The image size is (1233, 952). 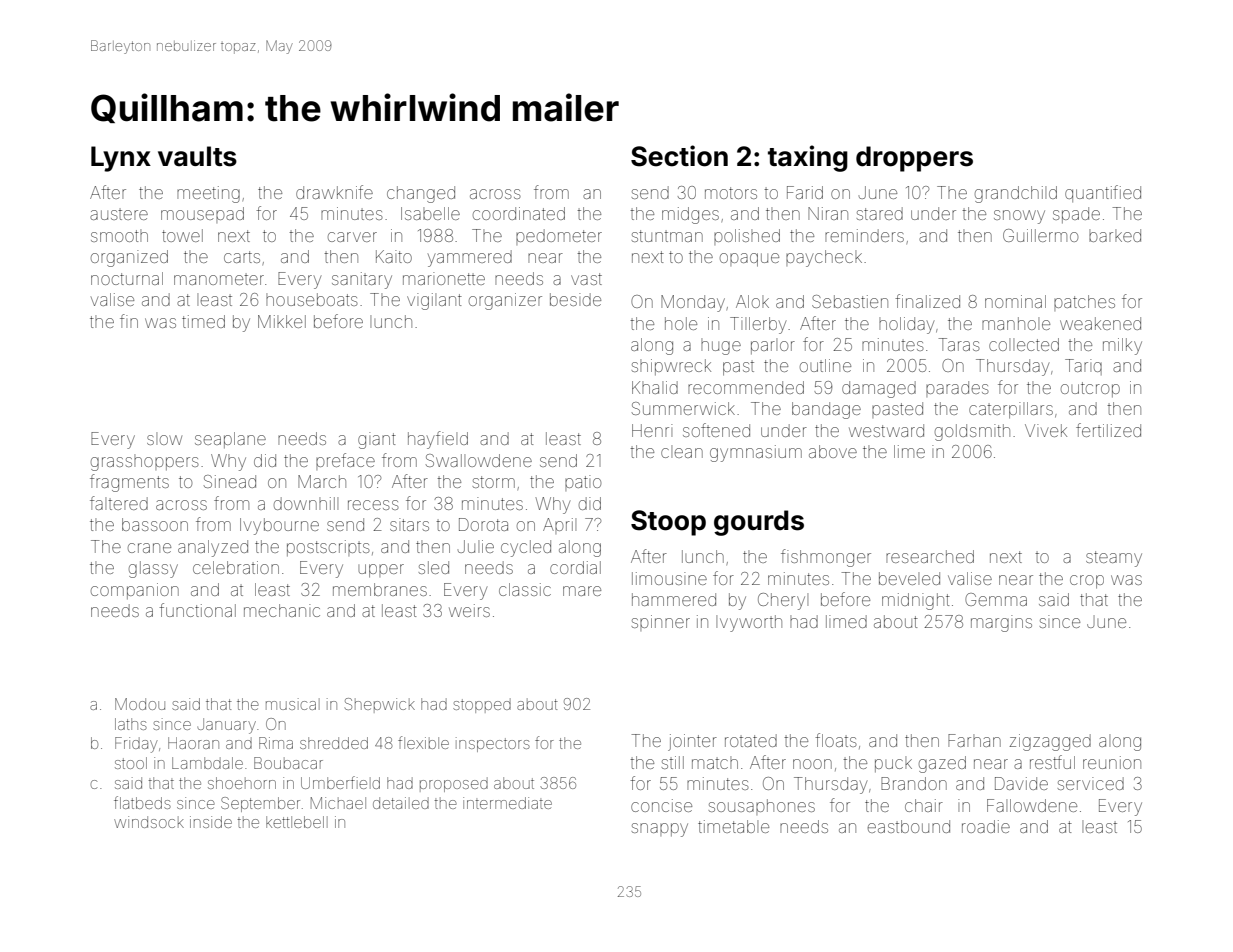 What do you see at coordinates (1016, 194) in the screenshot?
I see `grandchild` at bounding box center [1016, 194].
